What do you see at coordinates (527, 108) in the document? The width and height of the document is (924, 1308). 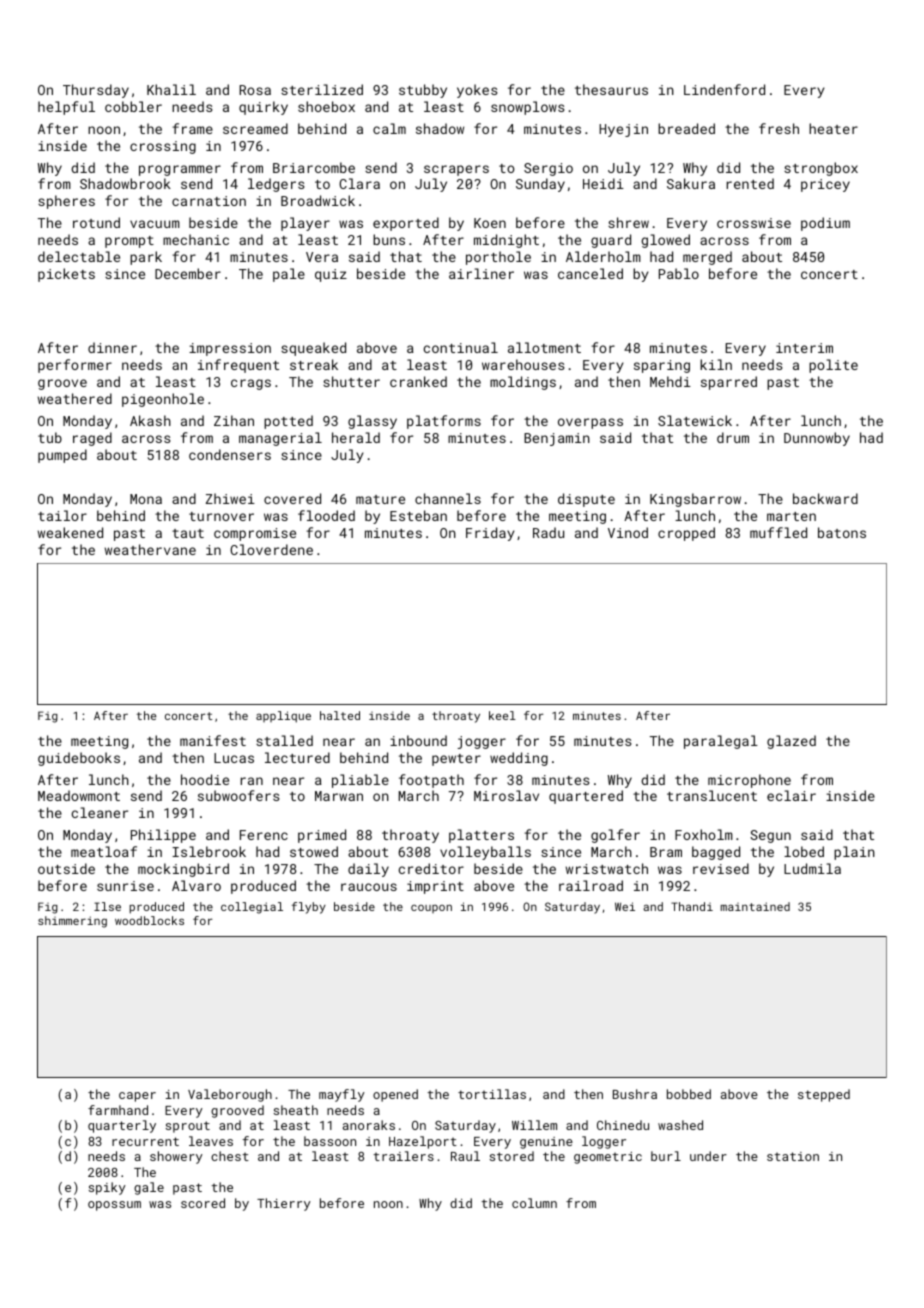 I see `snowplows` at bounding box center [527, 108].
